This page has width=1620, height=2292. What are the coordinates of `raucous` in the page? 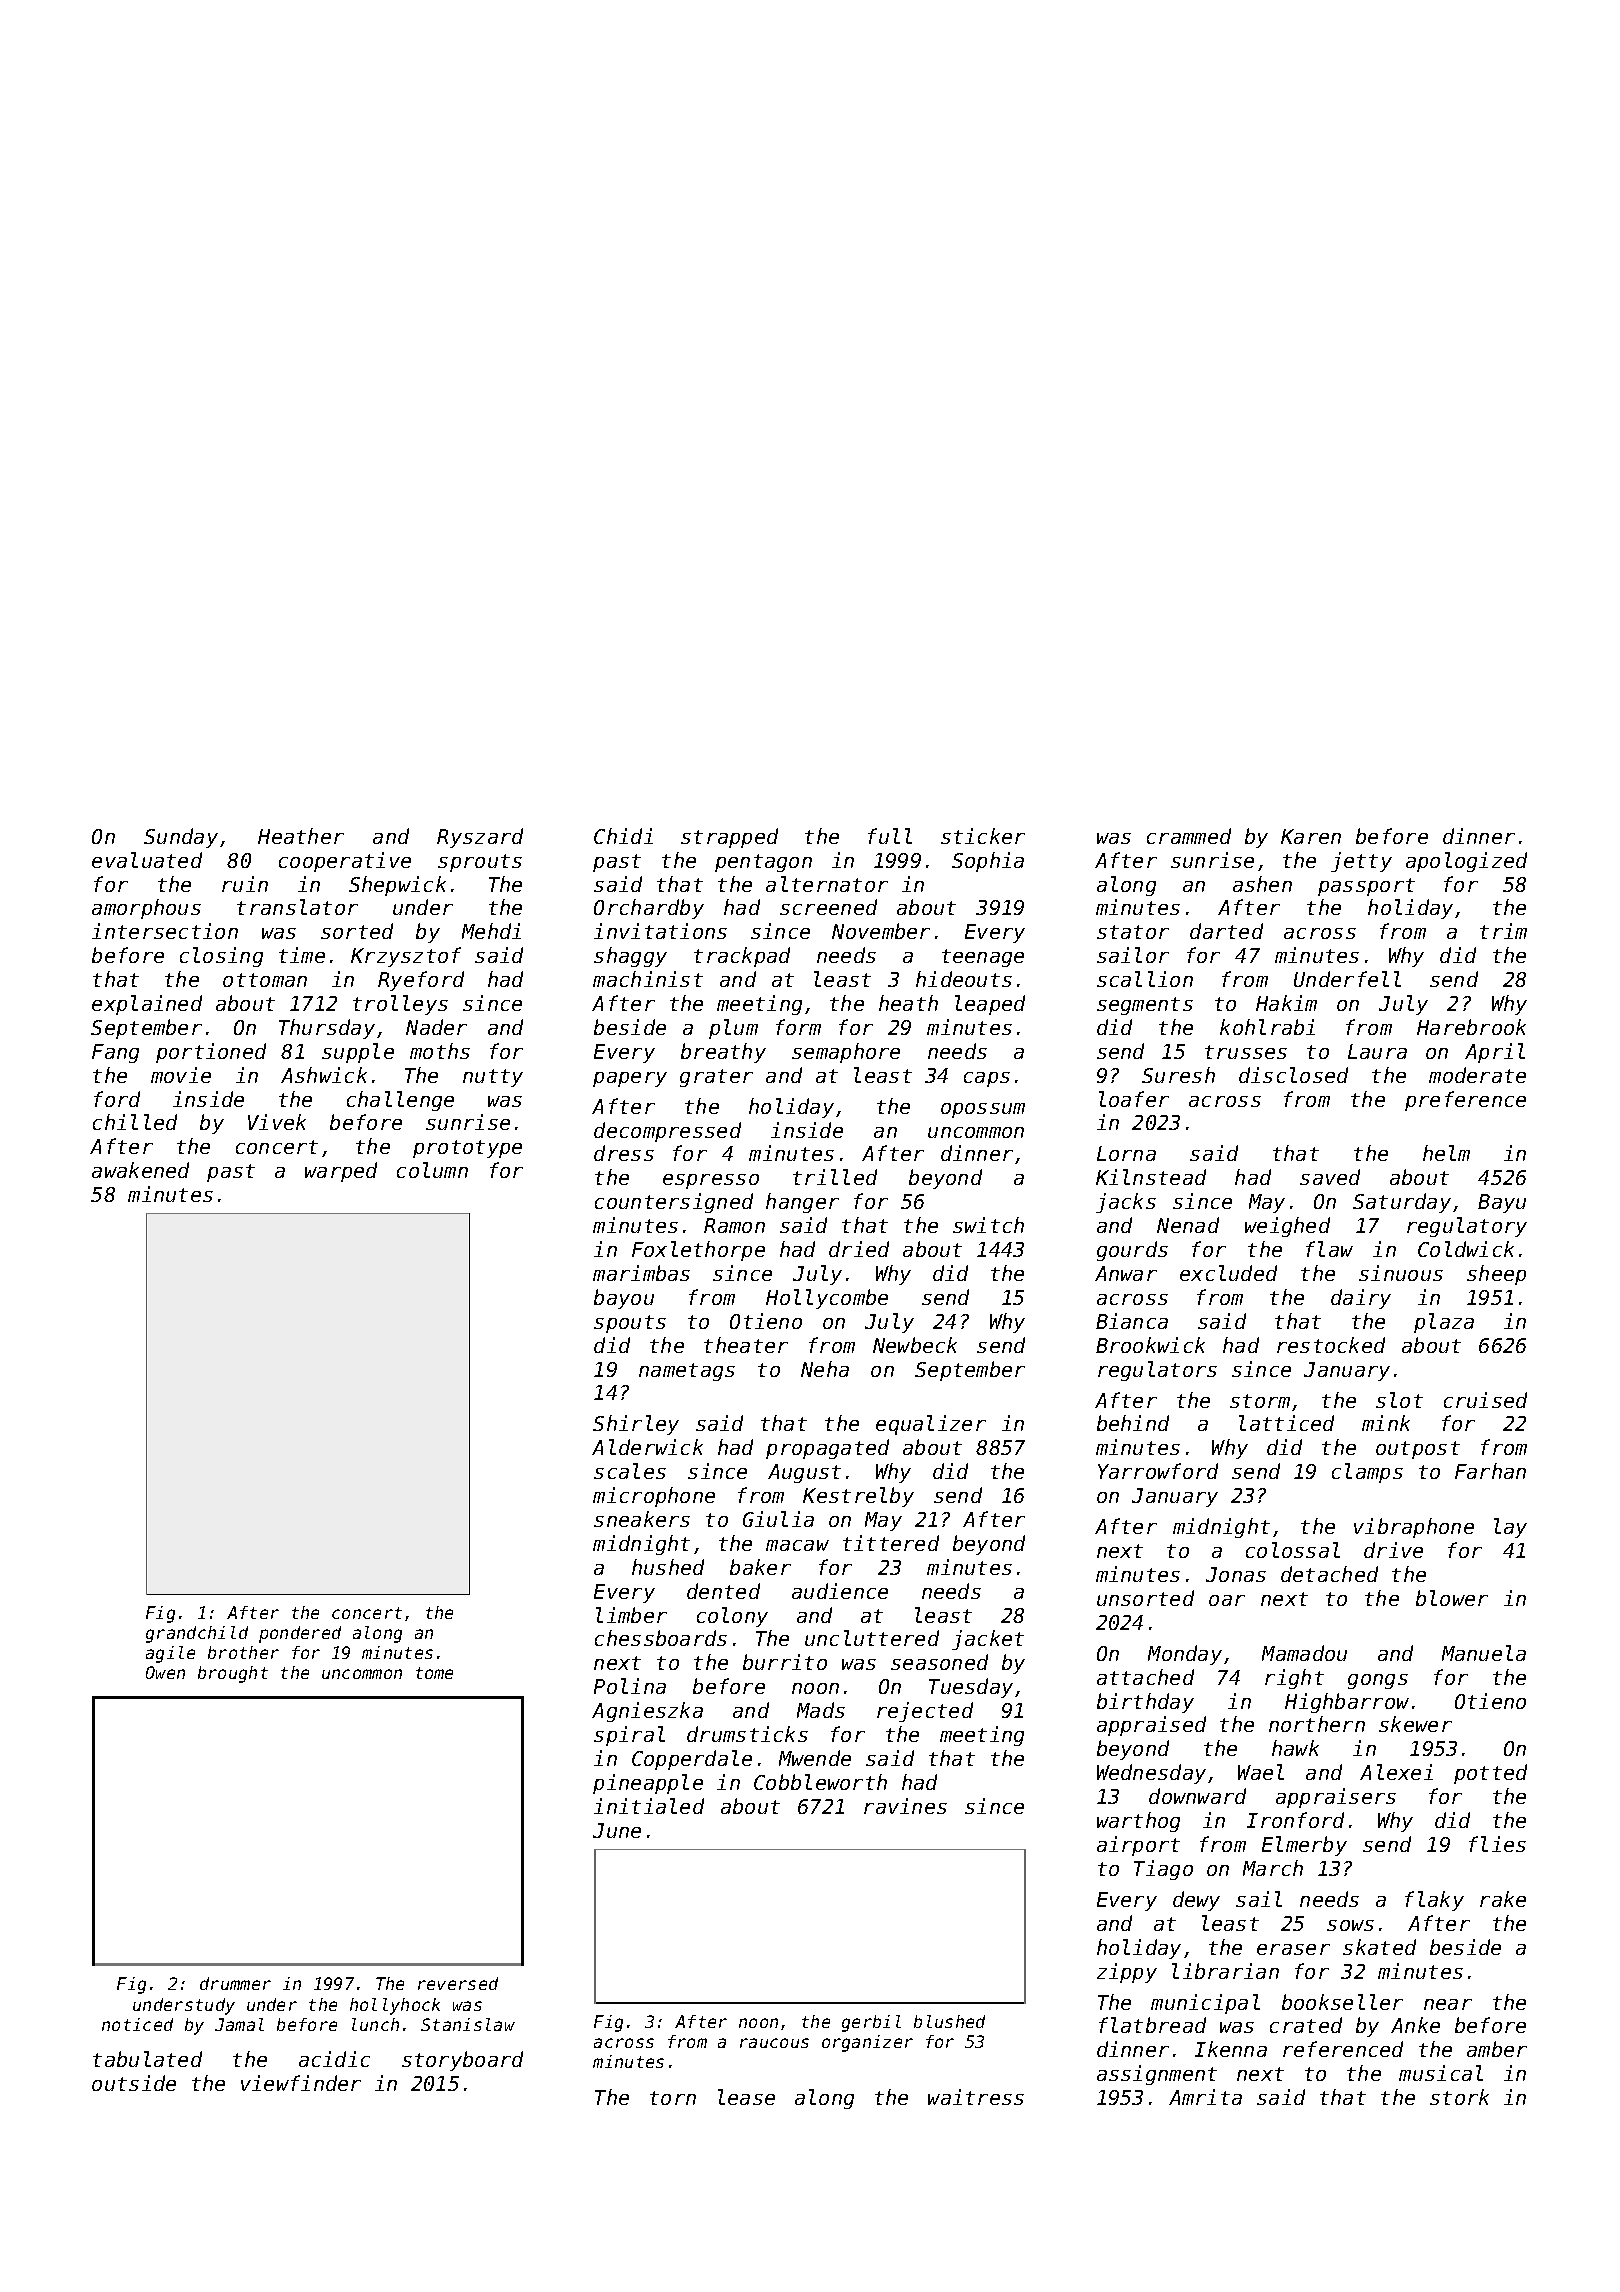 It's located at (774, 2043).
